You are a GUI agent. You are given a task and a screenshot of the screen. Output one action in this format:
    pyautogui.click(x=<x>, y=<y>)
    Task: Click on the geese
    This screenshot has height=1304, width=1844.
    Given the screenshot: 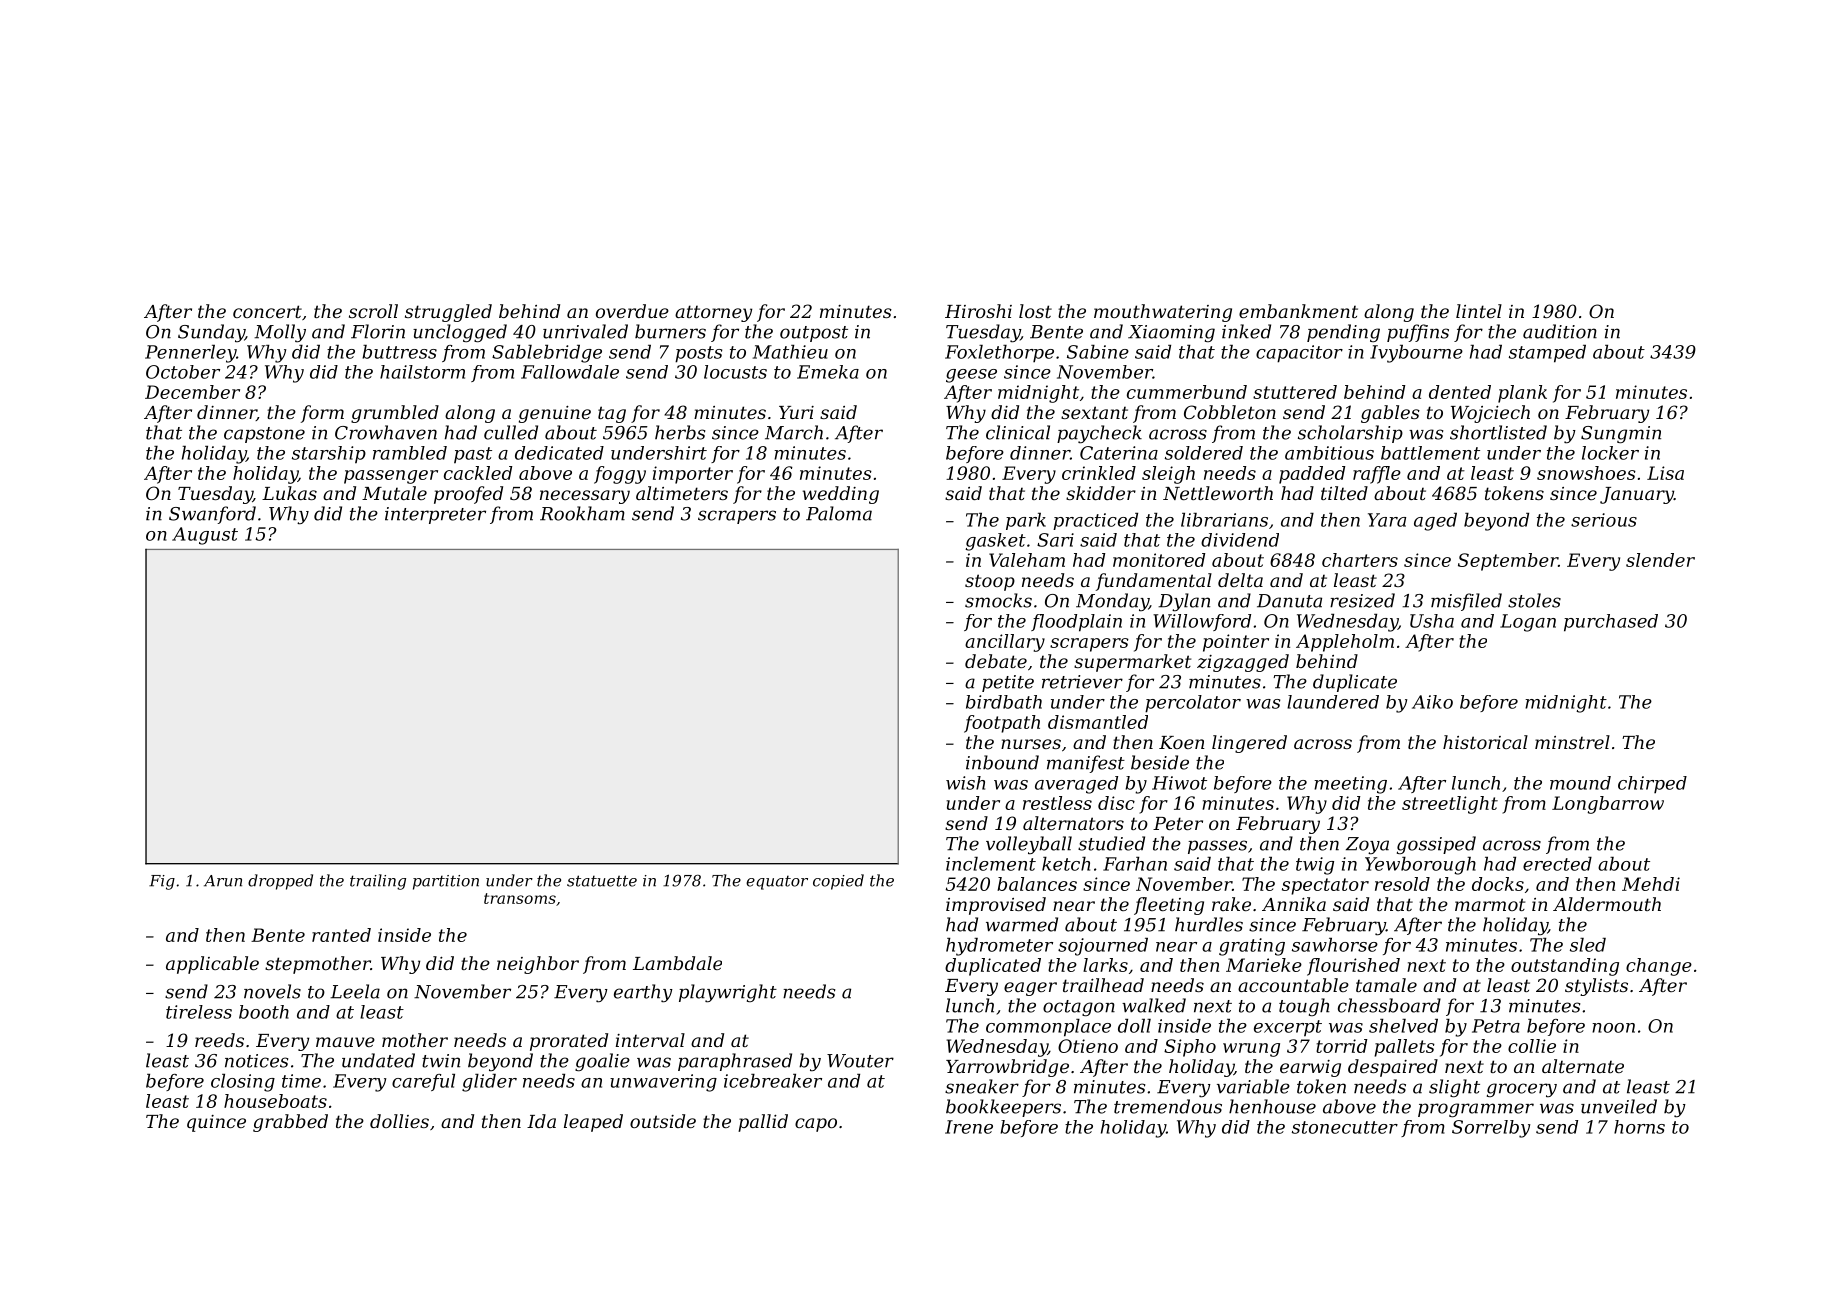 What is the action you would take?
    pyautogui.click(x=971, y=376)
